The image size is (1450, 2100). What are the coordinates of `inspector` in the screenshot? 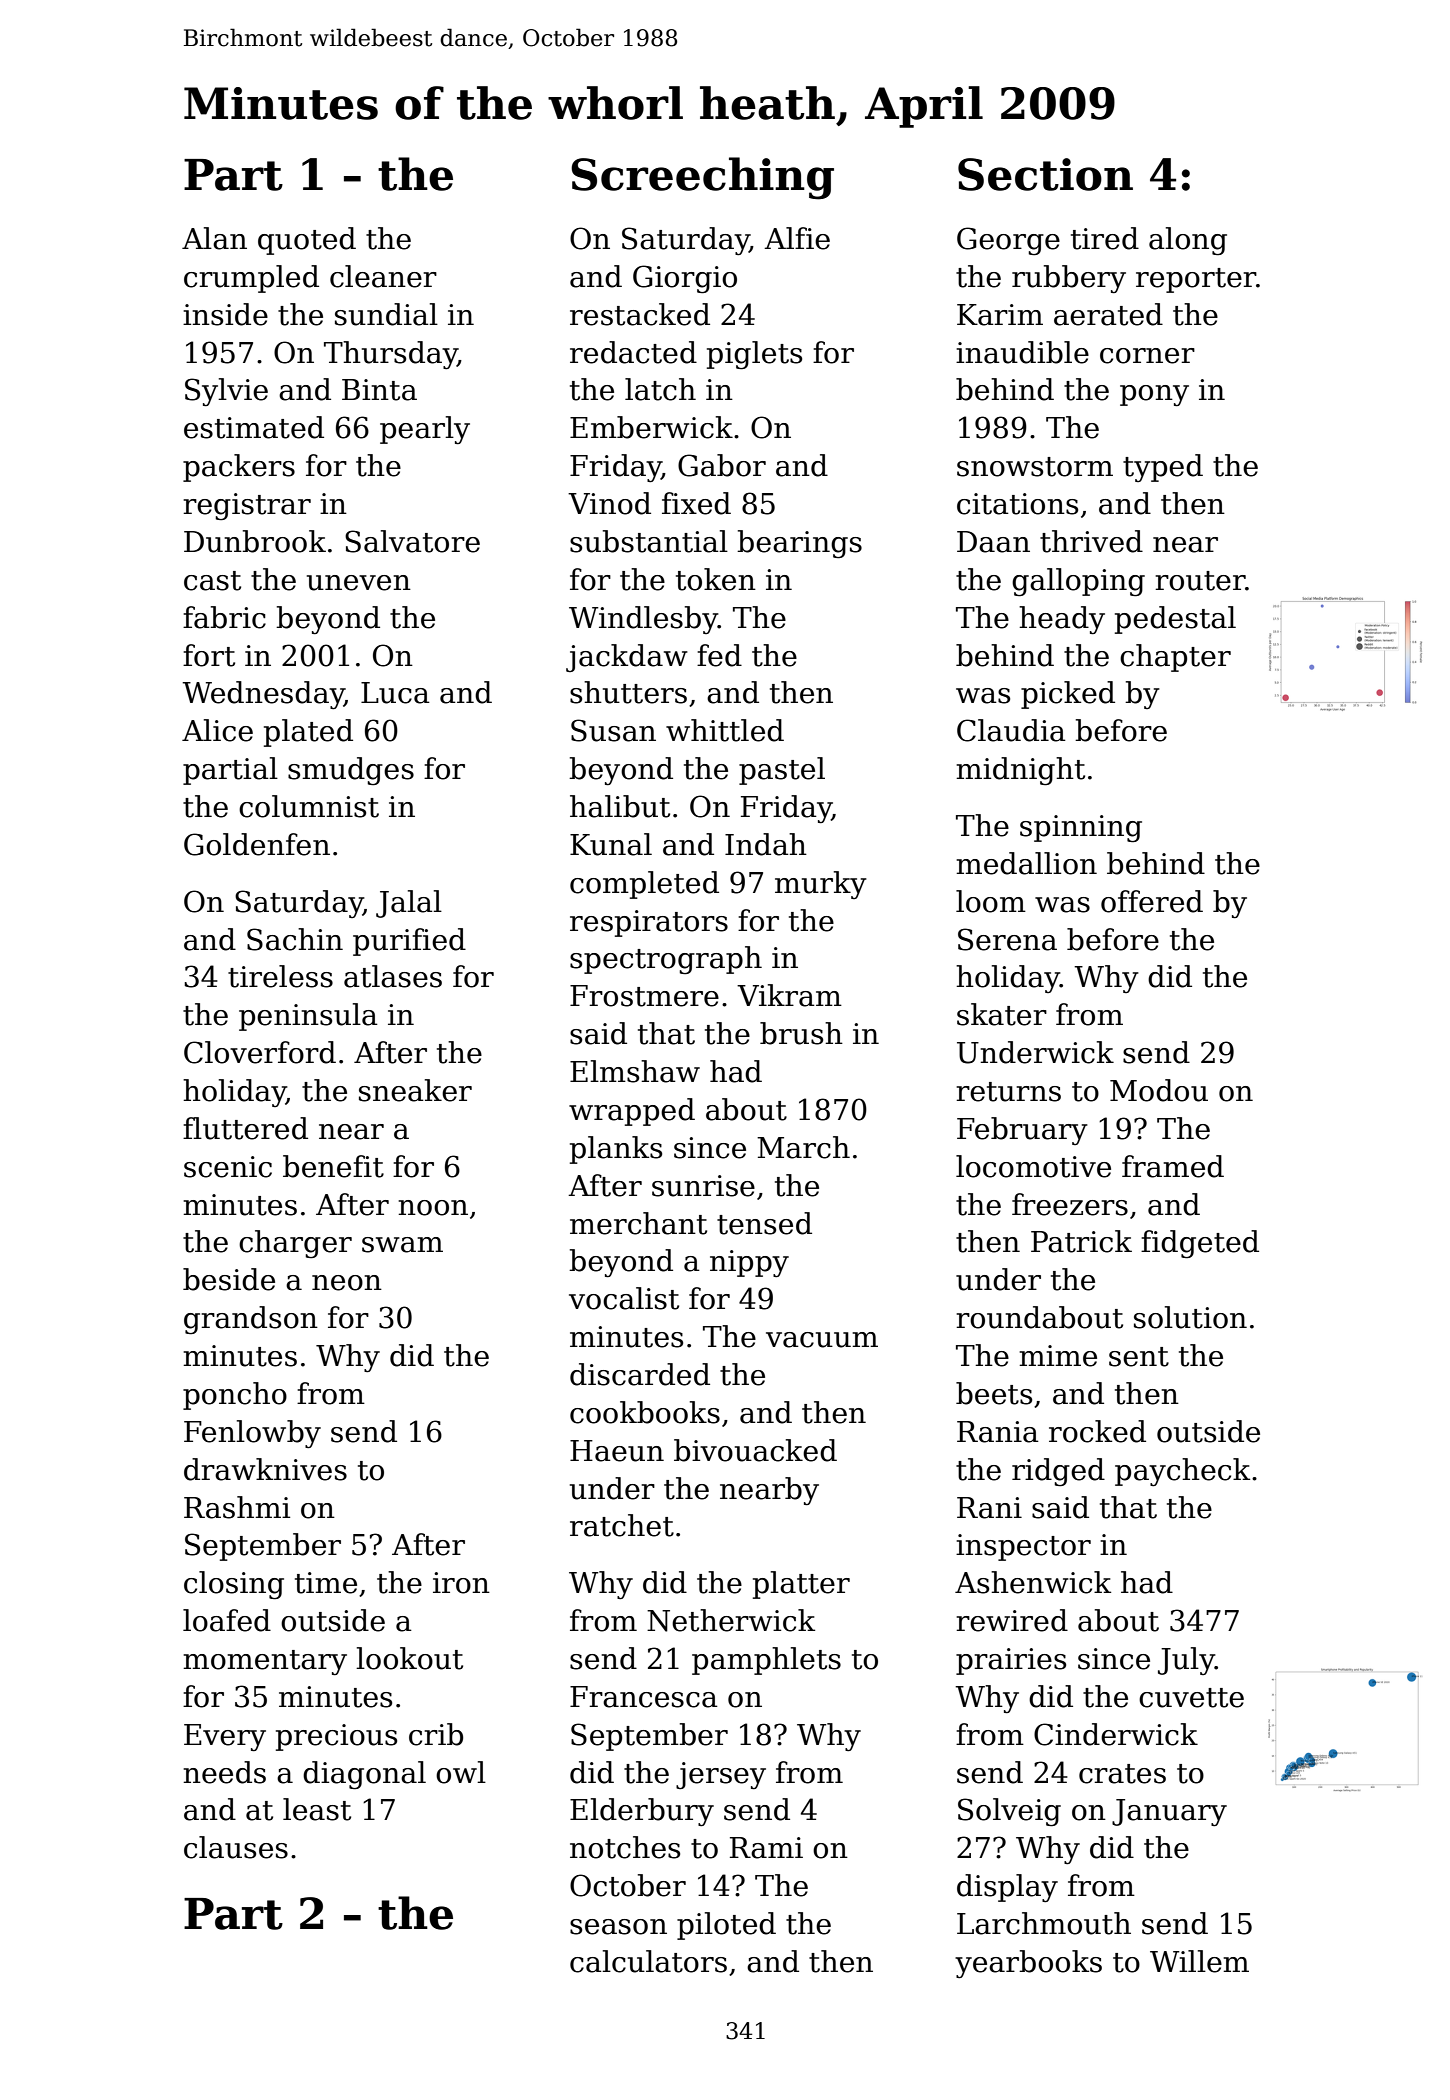 It's located at (1023, 1547).
